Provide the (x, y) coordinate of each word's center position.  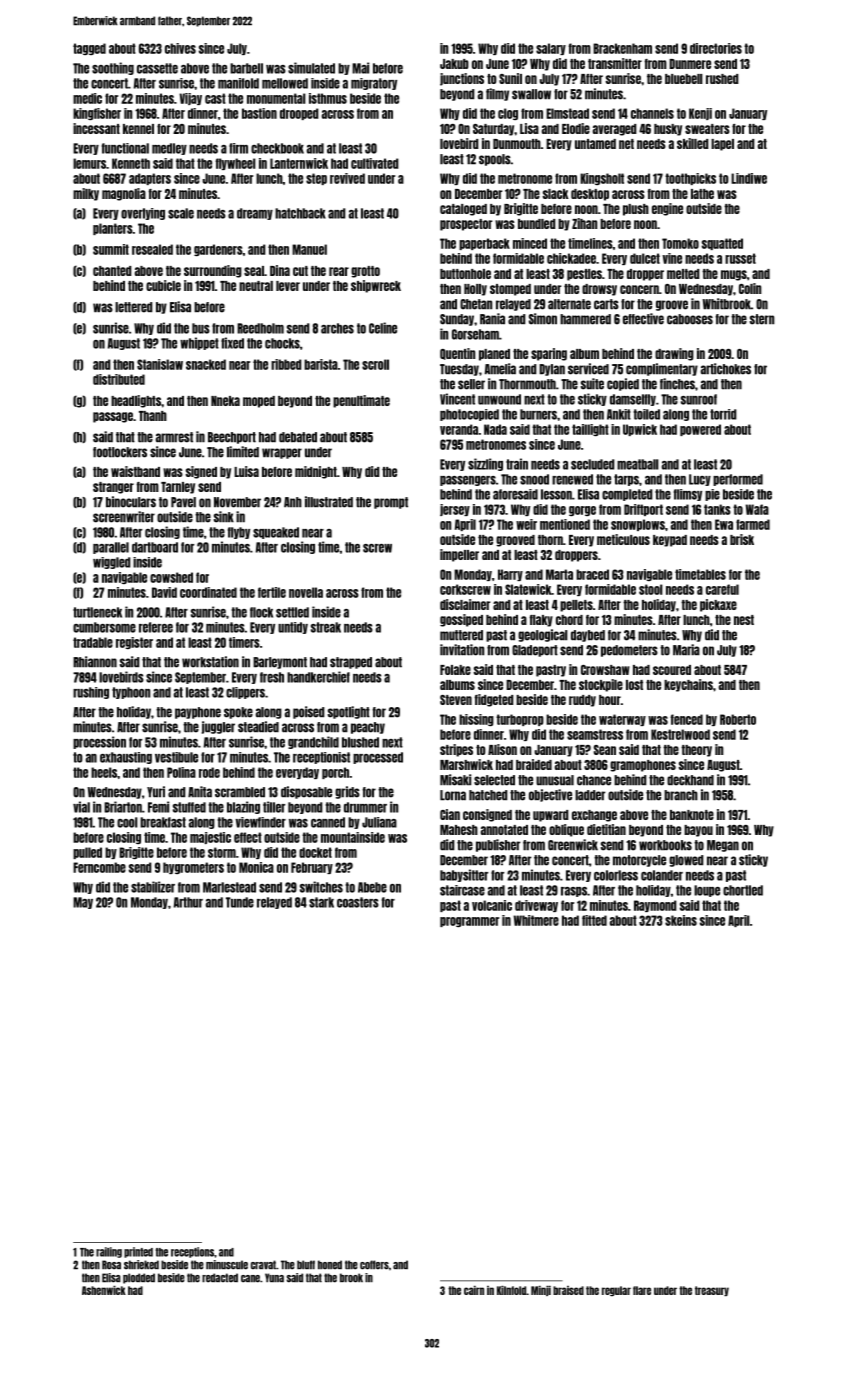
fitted (594, 920)
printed (138, 1252)
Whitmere (536, 920)
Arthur (188, 902)
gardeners (218, 250)
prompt (391, 503)
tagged (89, 49)
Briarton (123, 807)
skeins (681, 920)
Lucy (700, 480)
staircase (462, 890)
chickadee (571, 258)
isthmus (328, 98)
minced (530, 243)
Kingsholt (602, 179)
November (237, 502)
